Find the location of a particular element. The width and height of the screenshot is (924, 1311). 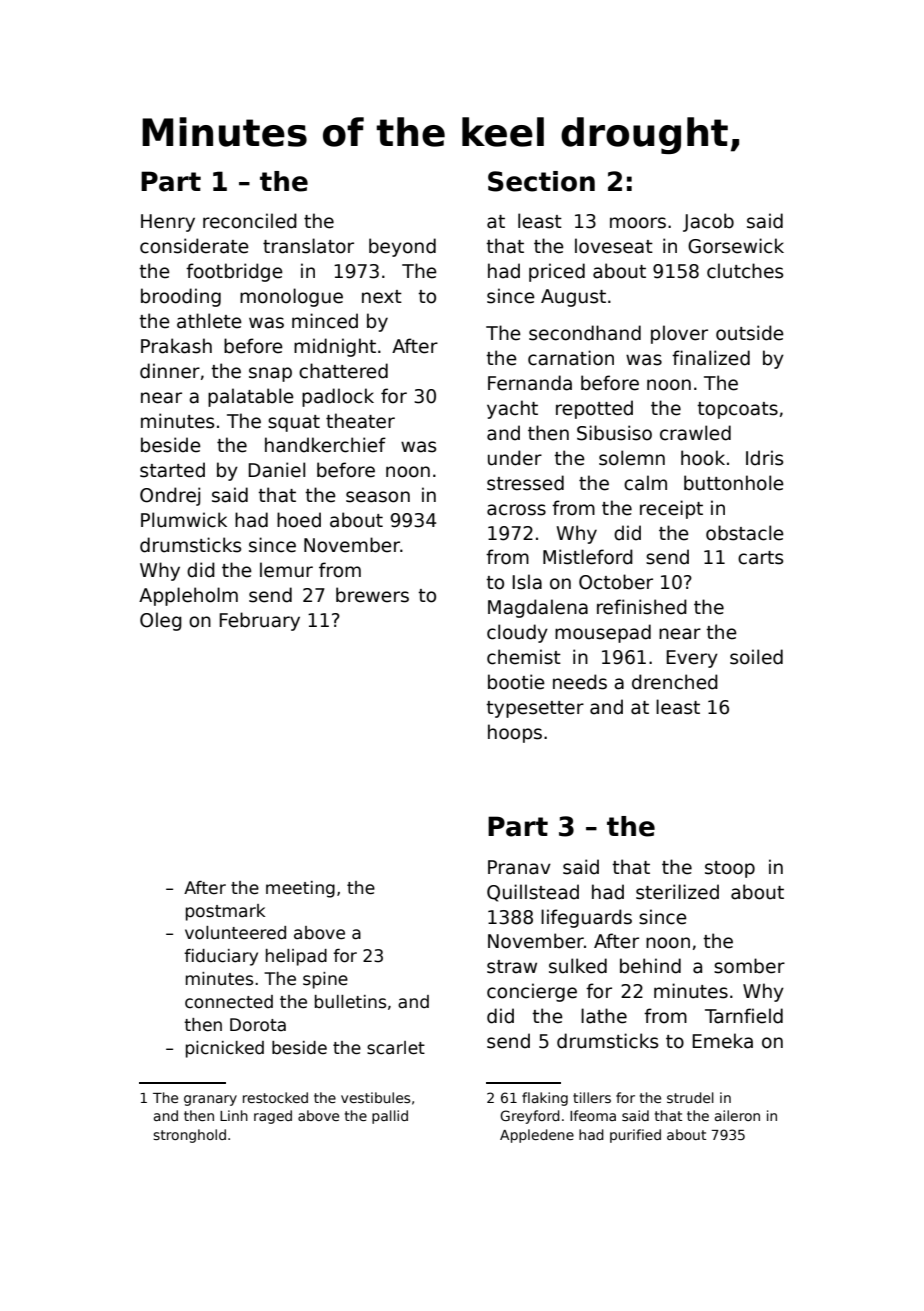

sterilized is located at coordinates (677, 892).
